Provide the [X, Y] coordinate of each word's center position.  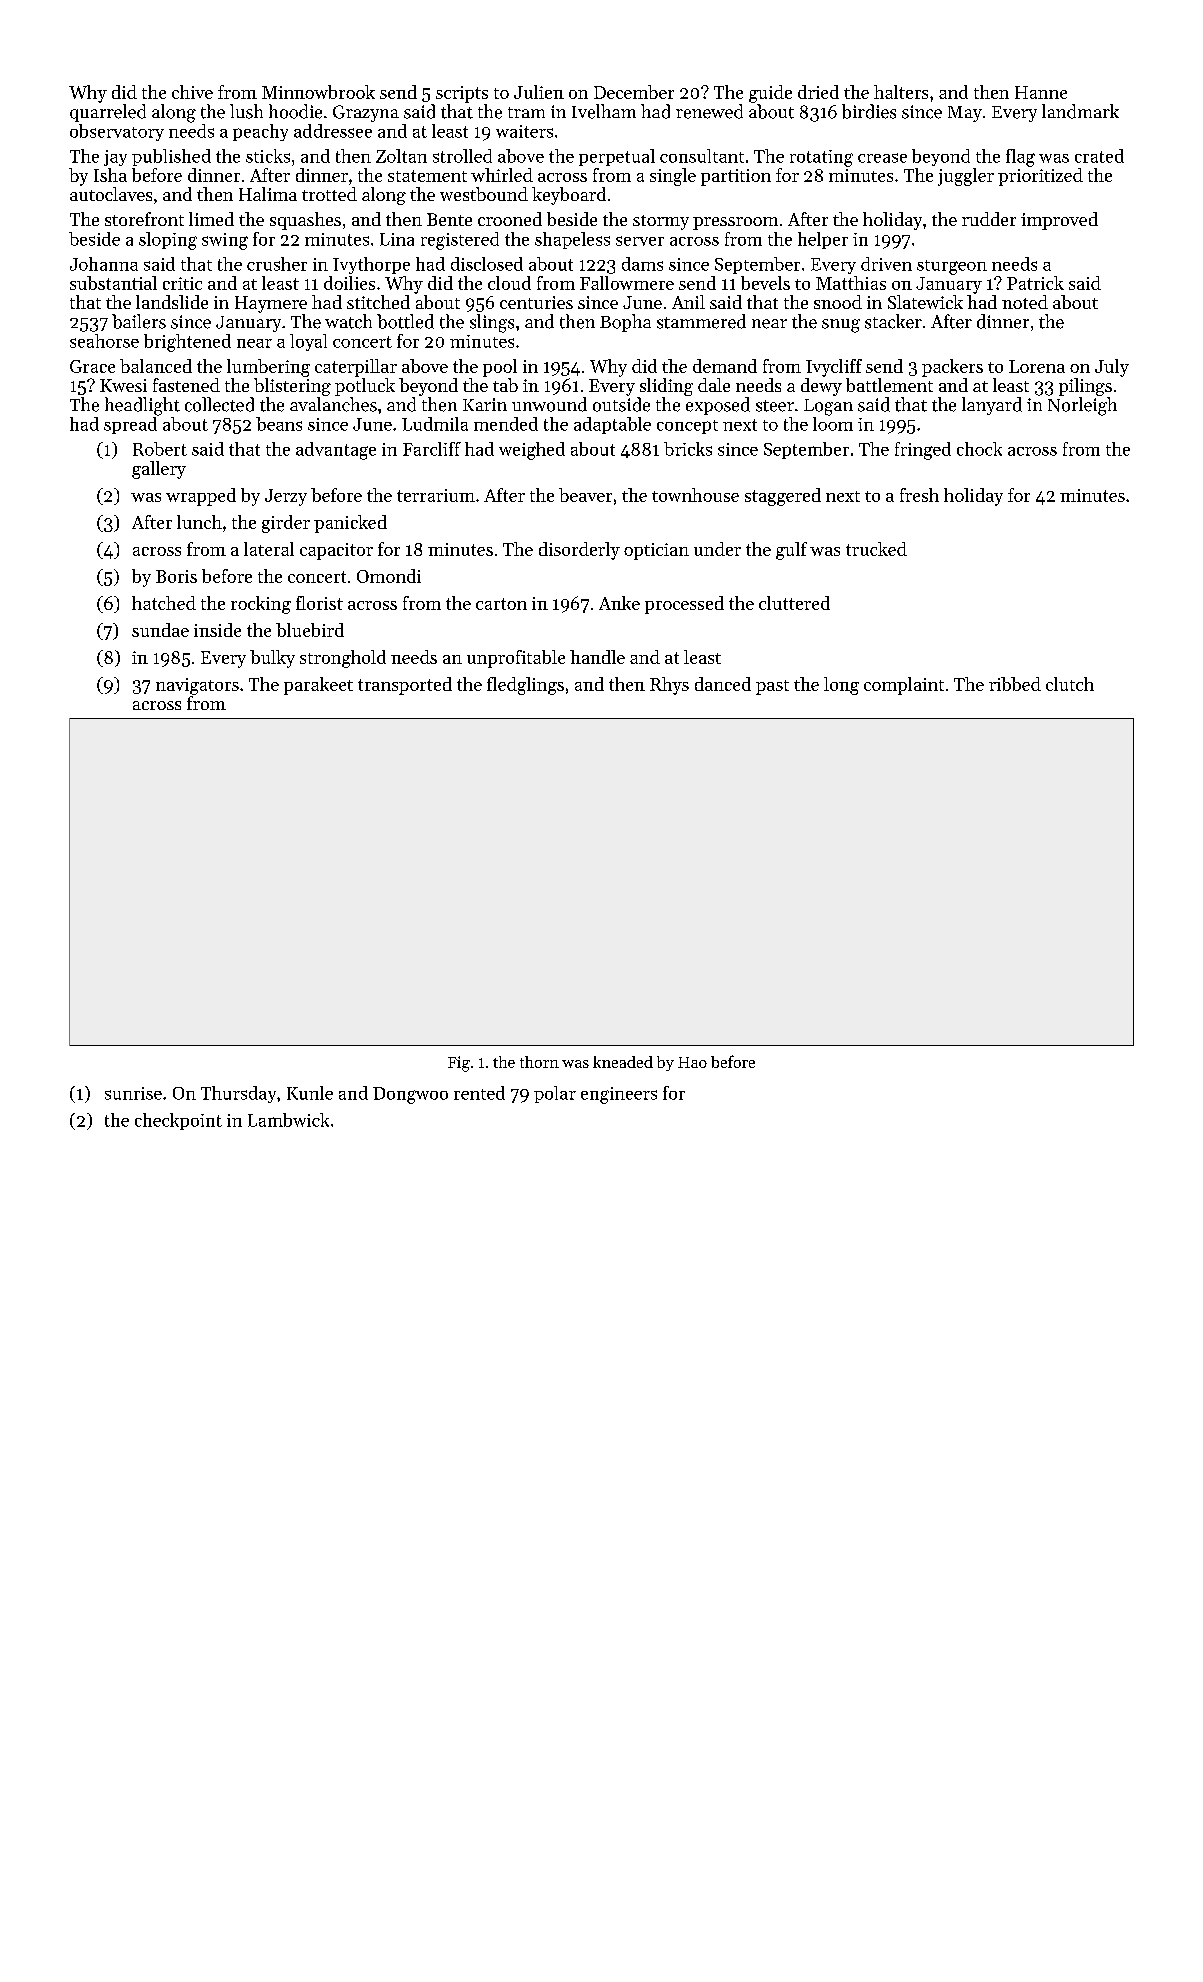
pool [500, 368]
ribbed [1015, 684]
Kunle [310, 1093]
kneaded [623, 1062]
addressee [333, 131]
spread [130, 425]
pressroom [735, 223]
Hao [692, 1062]
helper [823, 240]
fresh [919, 495]
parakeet [318, 686]
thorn [539, 1062]
